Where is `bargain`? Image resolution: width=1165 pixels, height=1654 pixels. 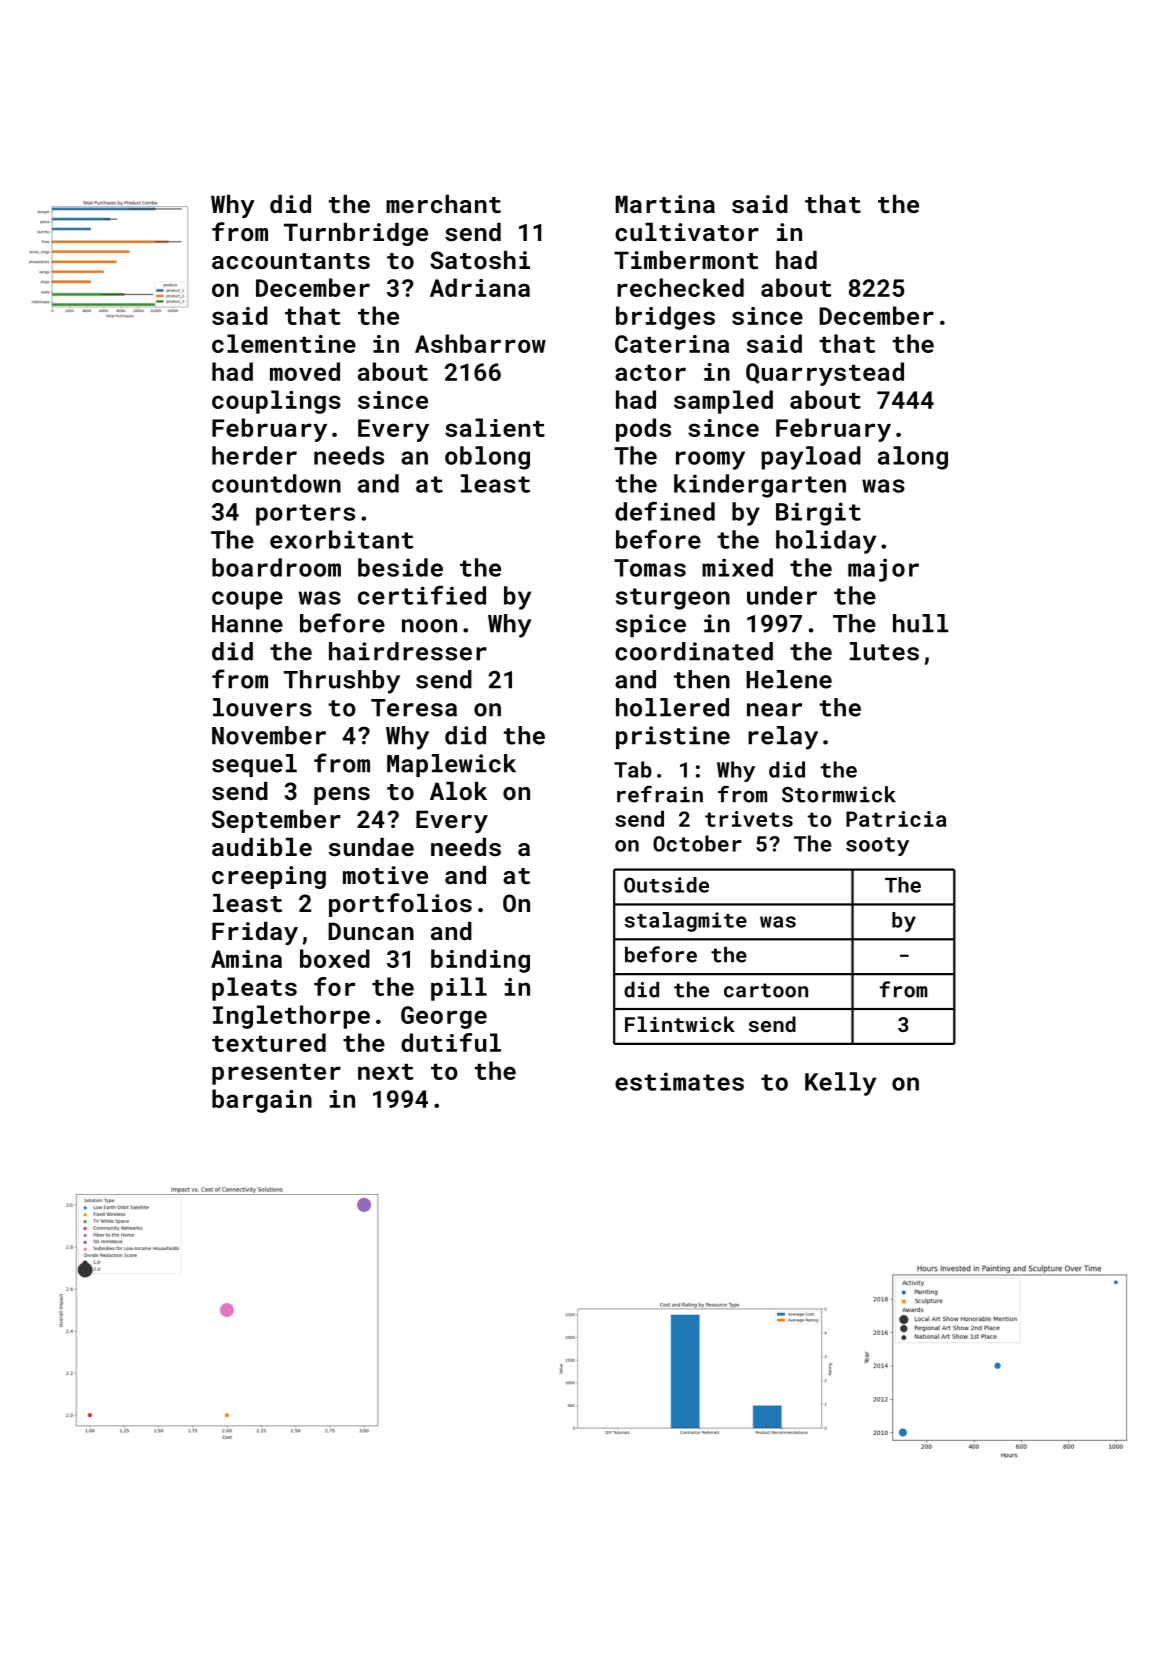
bargain is located at coordinates (262, 1101).
